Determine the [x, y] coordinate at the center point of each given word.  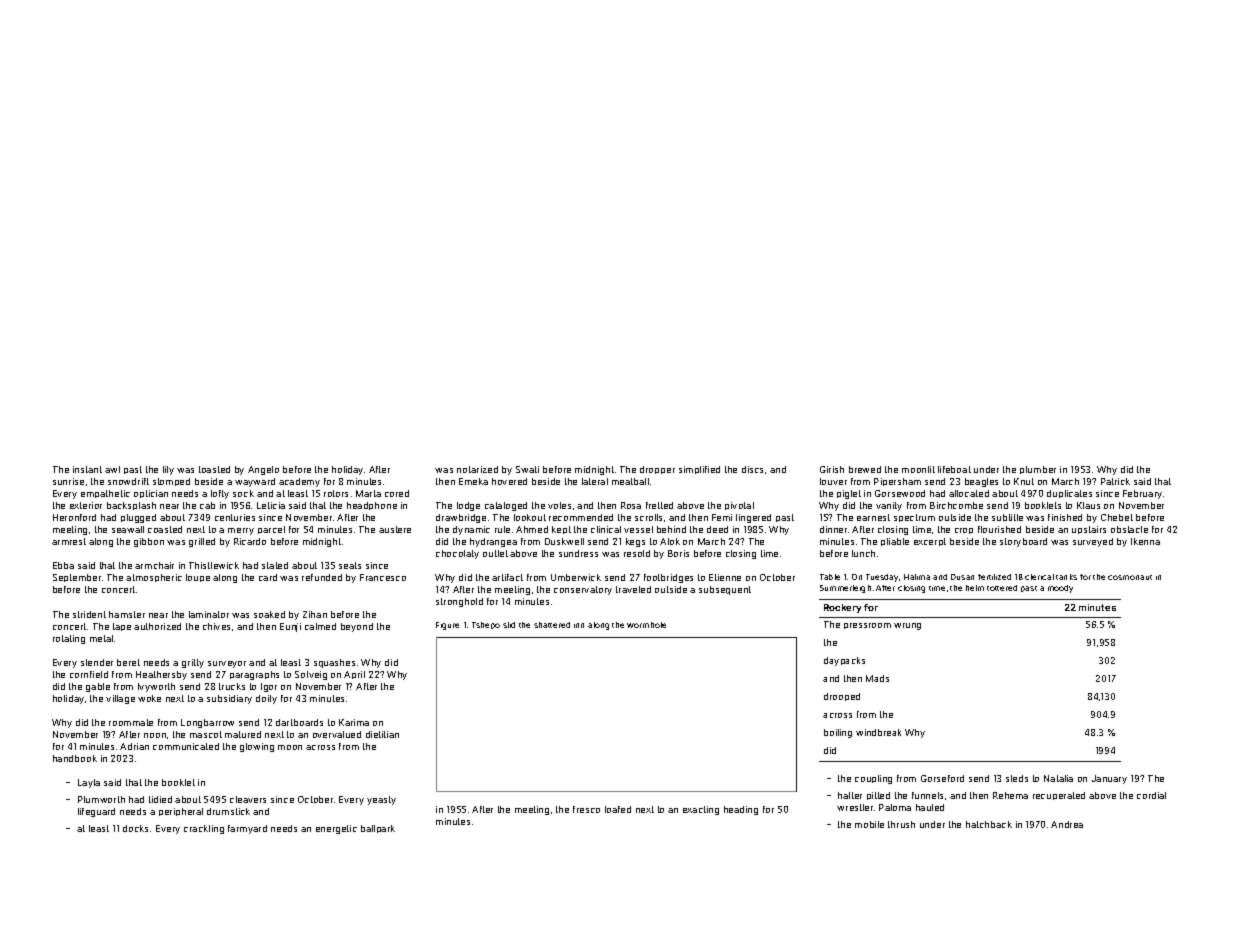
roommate [131, 722]
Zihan [315, 614]
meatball [630, 481]
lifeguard [96, 812]
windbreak [878, 732]
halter [850, 795]
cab [207, 505]
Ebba [63, 565]
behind [671, 529]
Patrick [1115, 481]
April [354, 675]
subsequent [725, 590]
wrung [907, 626]
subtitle [1007, 517]
